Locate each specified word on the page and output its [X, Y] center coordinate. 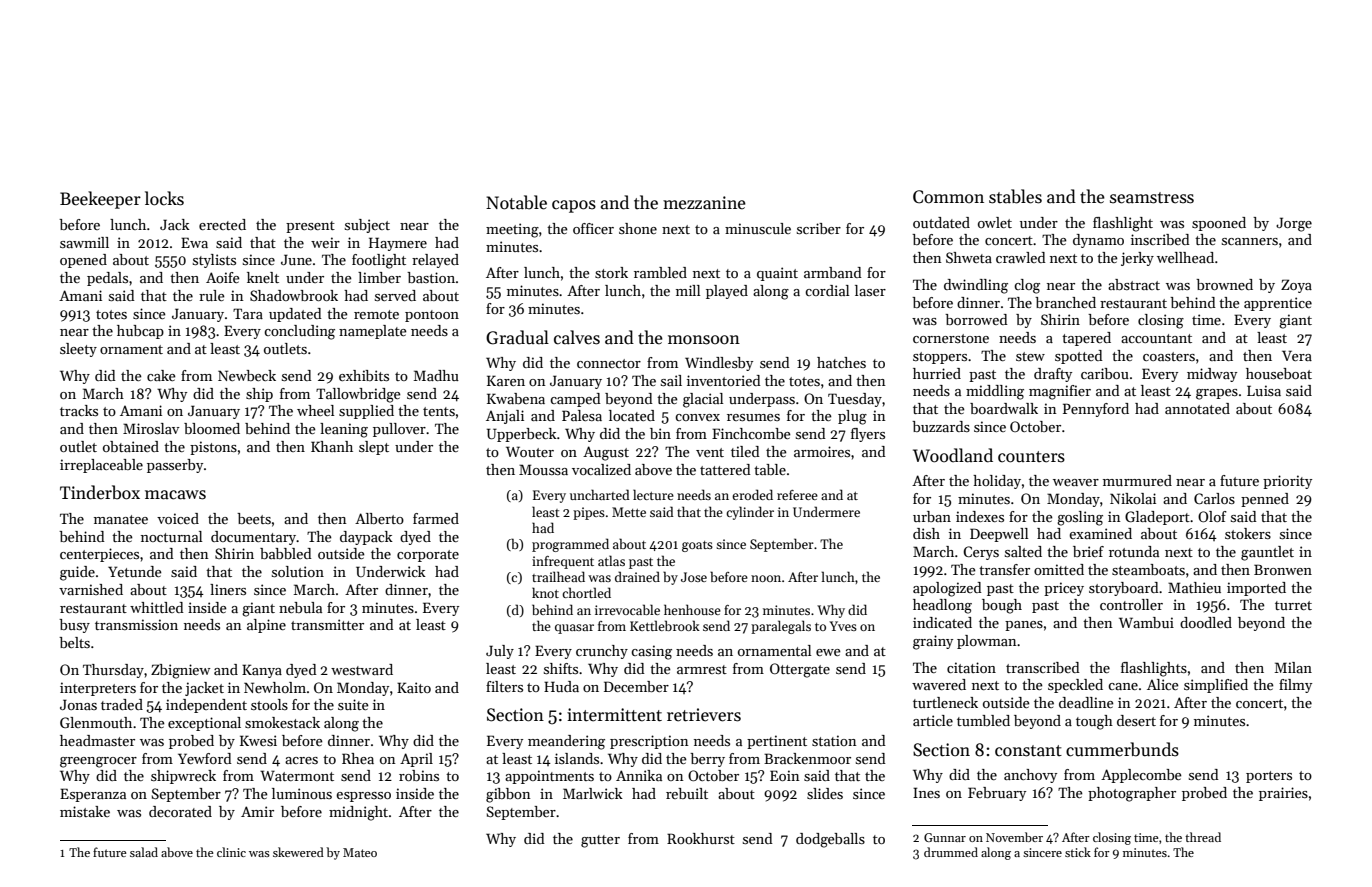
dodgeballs [830, 840]
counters [1031, 457]
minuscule [758, 228]
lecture [653, 494]
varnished [91, 589]
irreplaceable [101, 466]
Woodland [953, 455]
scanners [1250, 241]
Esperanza [93, 795]
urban [932, 516]
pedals [107, 279]
